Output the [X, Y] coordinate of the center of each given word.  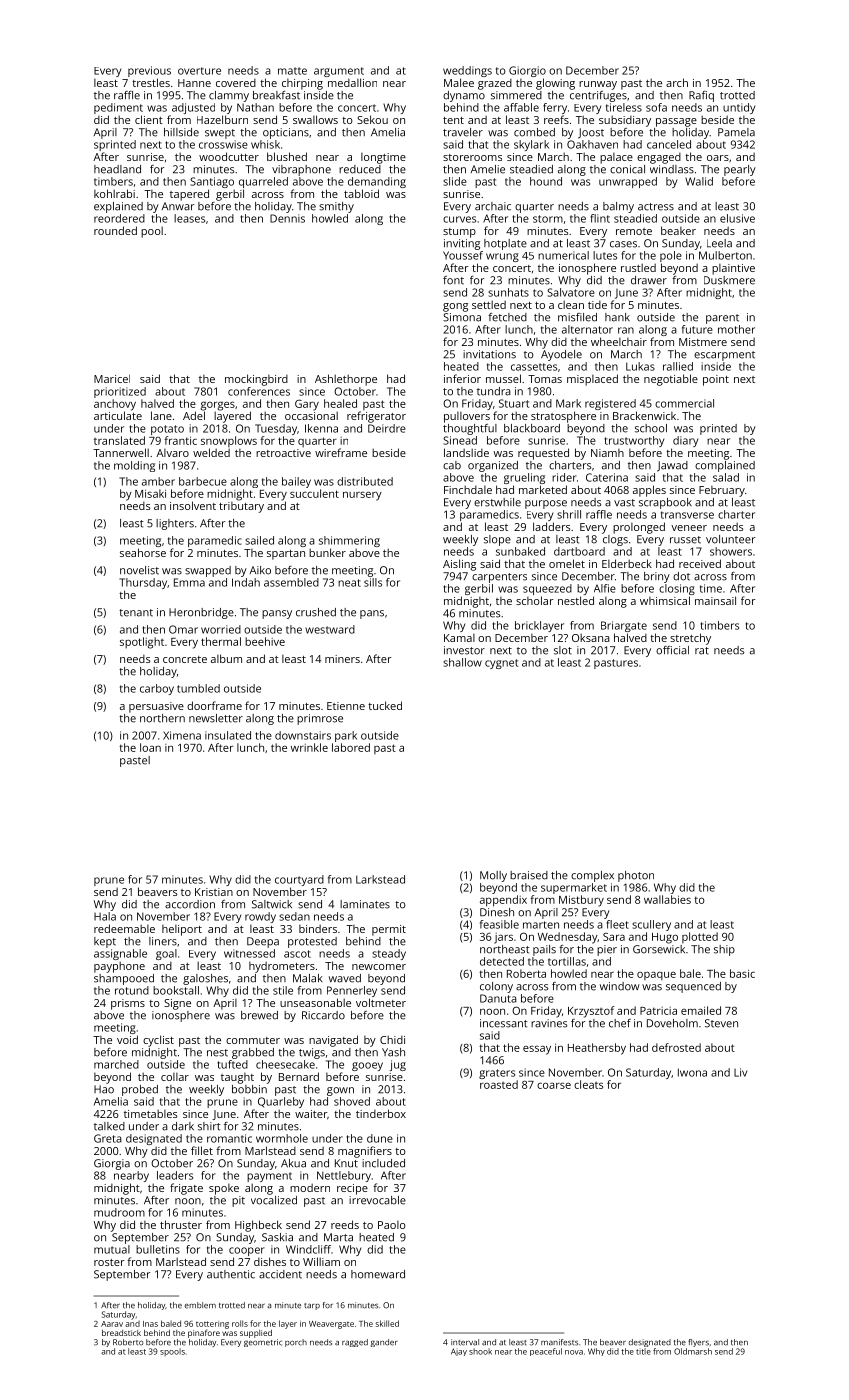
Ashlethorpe [346, 380]
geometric [263, 1343]
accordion [190, 904]
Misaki [150, 493]
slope [497, 540]
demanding [377, 182]
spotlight [142, 643]
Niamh [607, 453]
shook [480, 1351]
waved [345, 978]
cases [623, 244]
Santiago [212, 182]
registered [610, 404]
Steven [721, 1023]
